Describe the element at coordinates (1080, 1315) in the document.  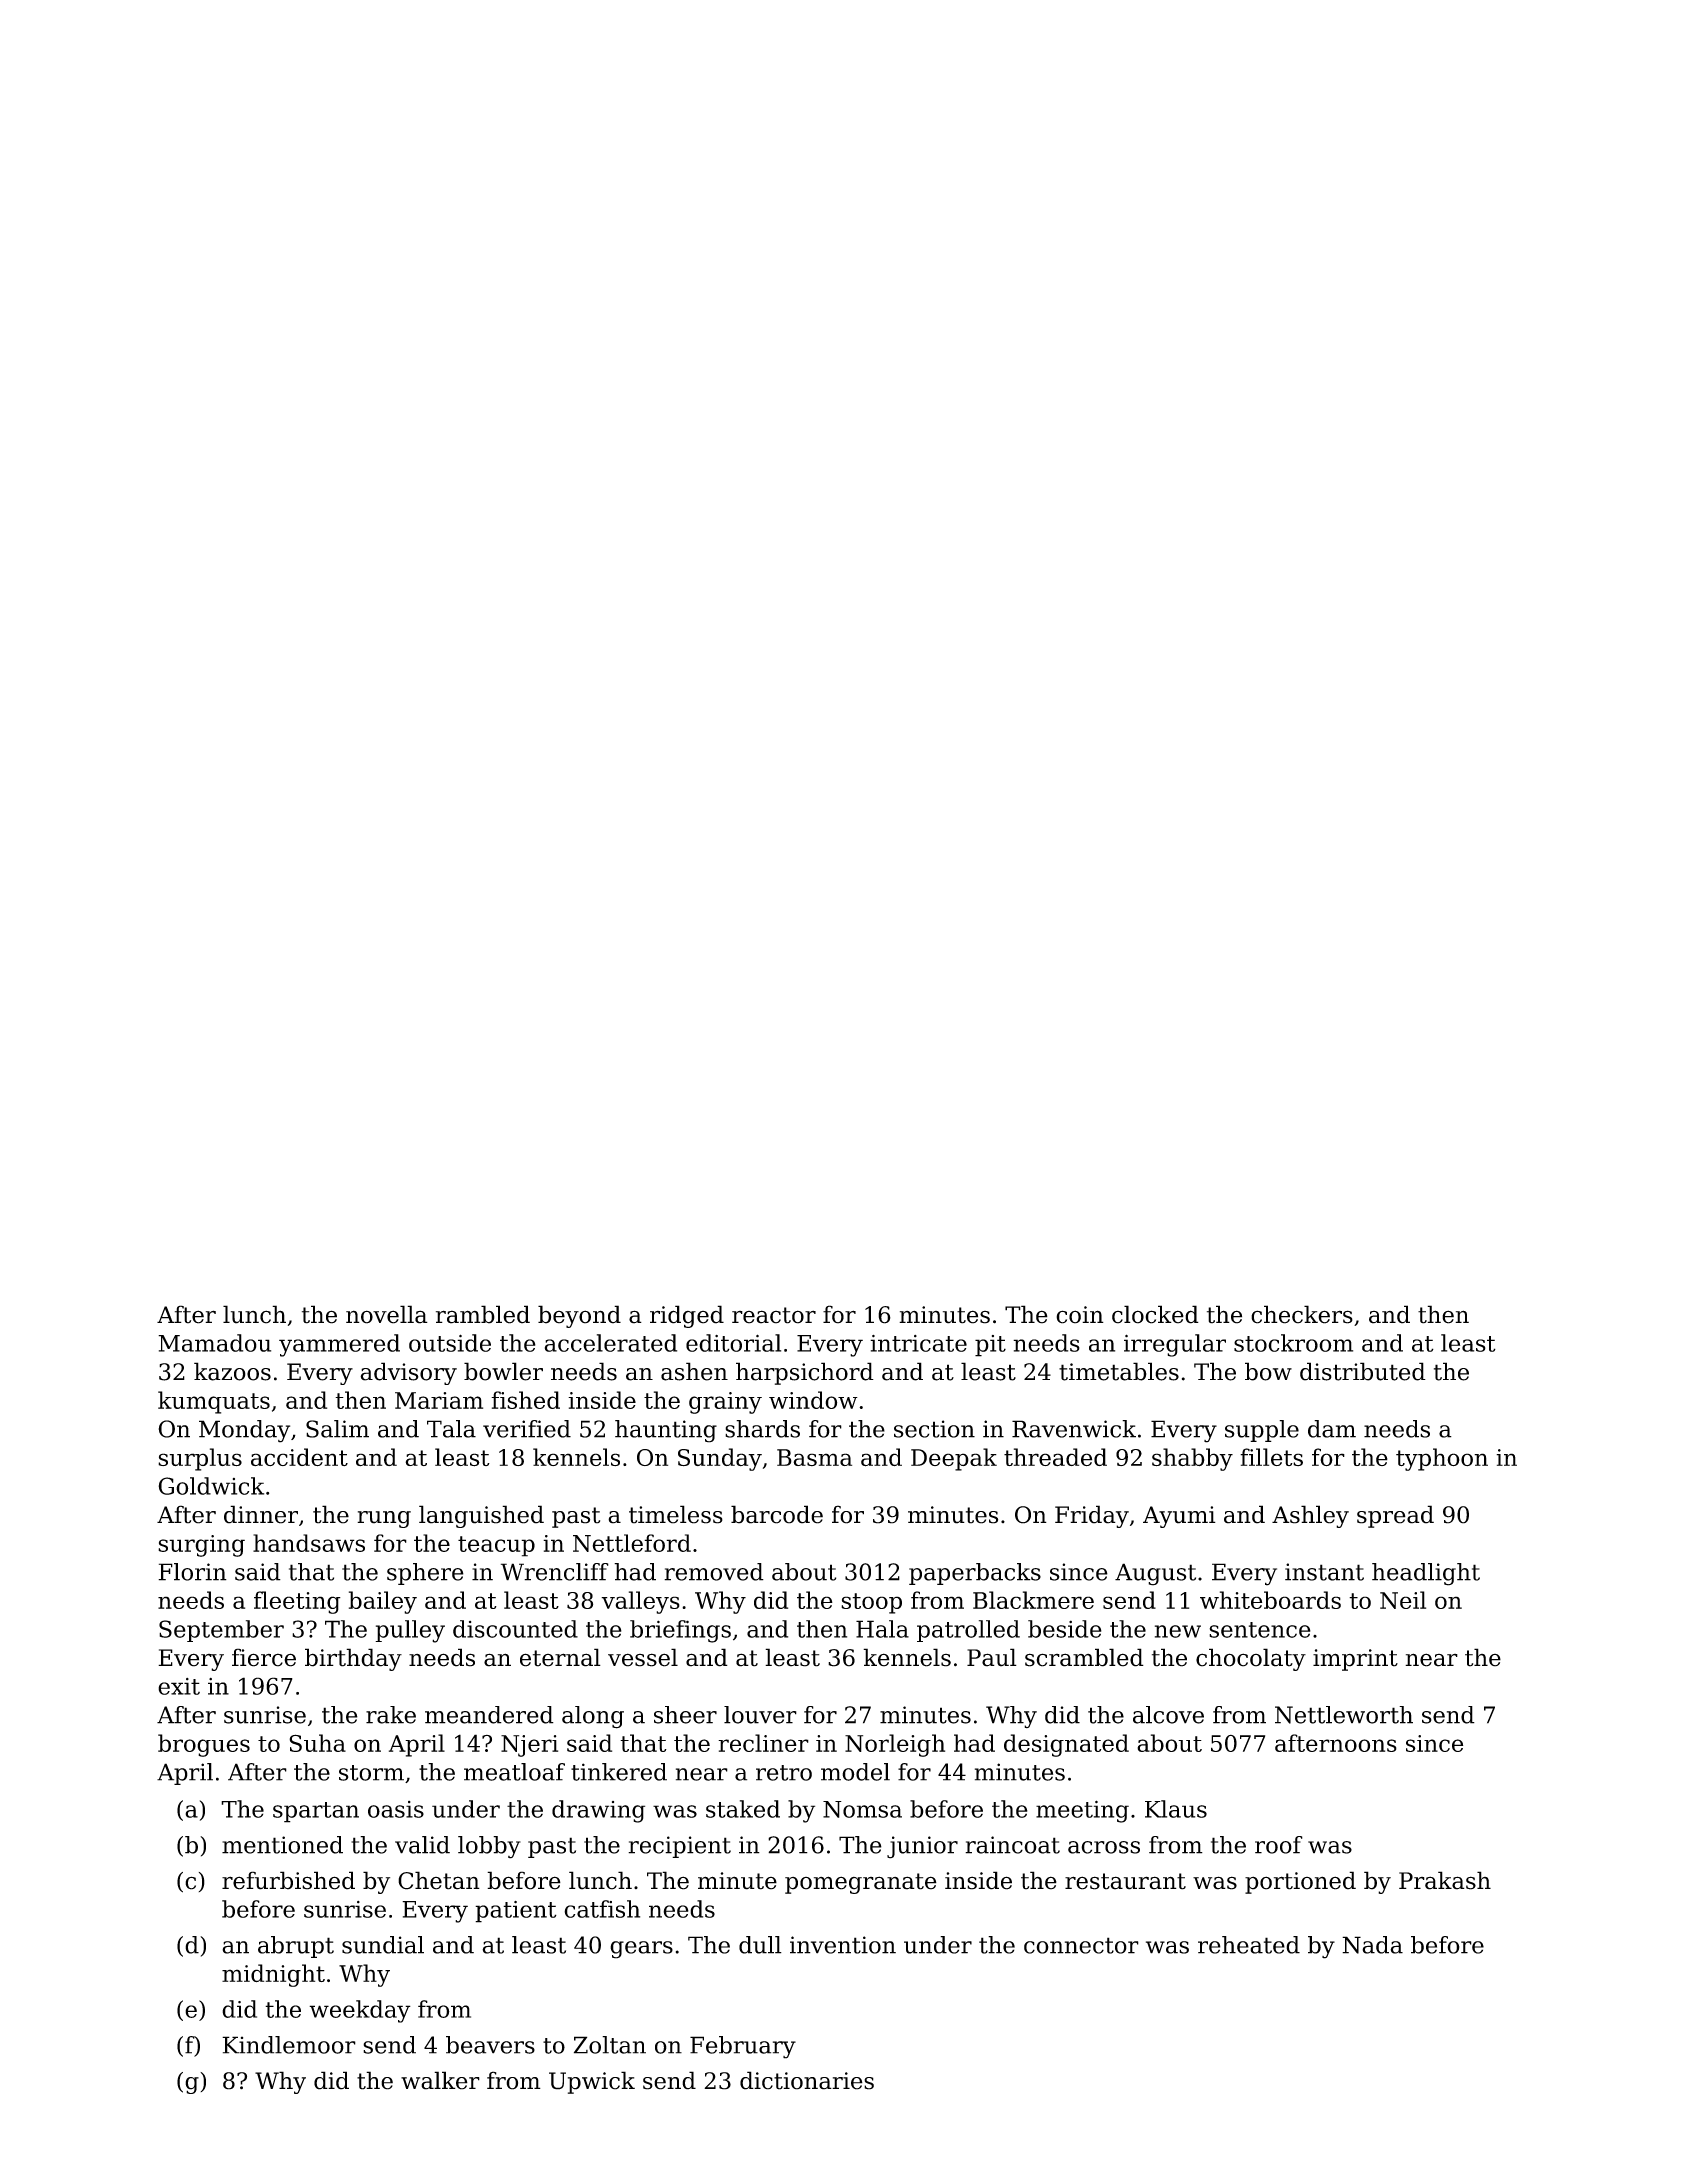
I see `coin` at that location.
